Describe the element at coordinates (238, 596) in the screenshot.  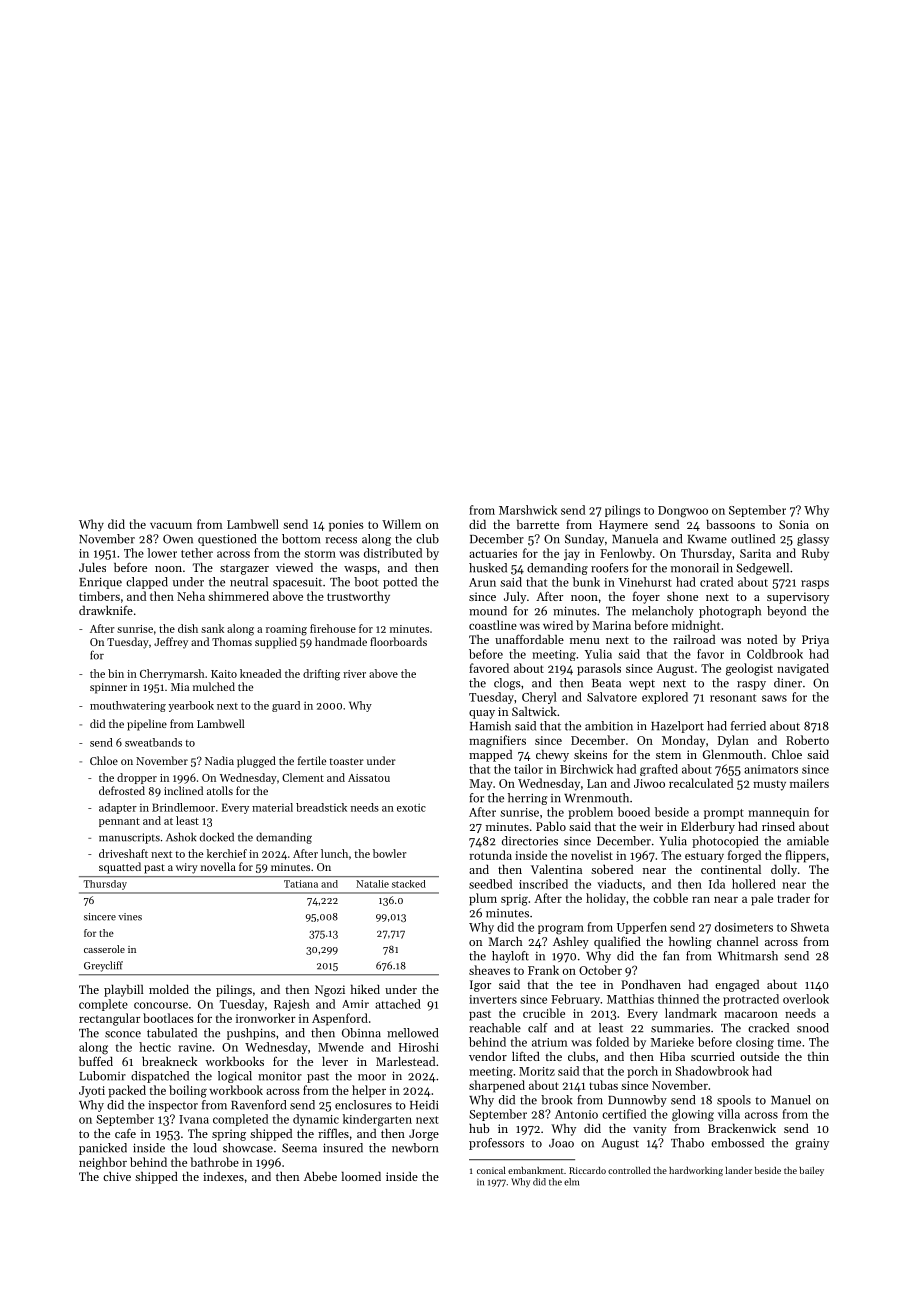
I see `shimmered` at that location.
